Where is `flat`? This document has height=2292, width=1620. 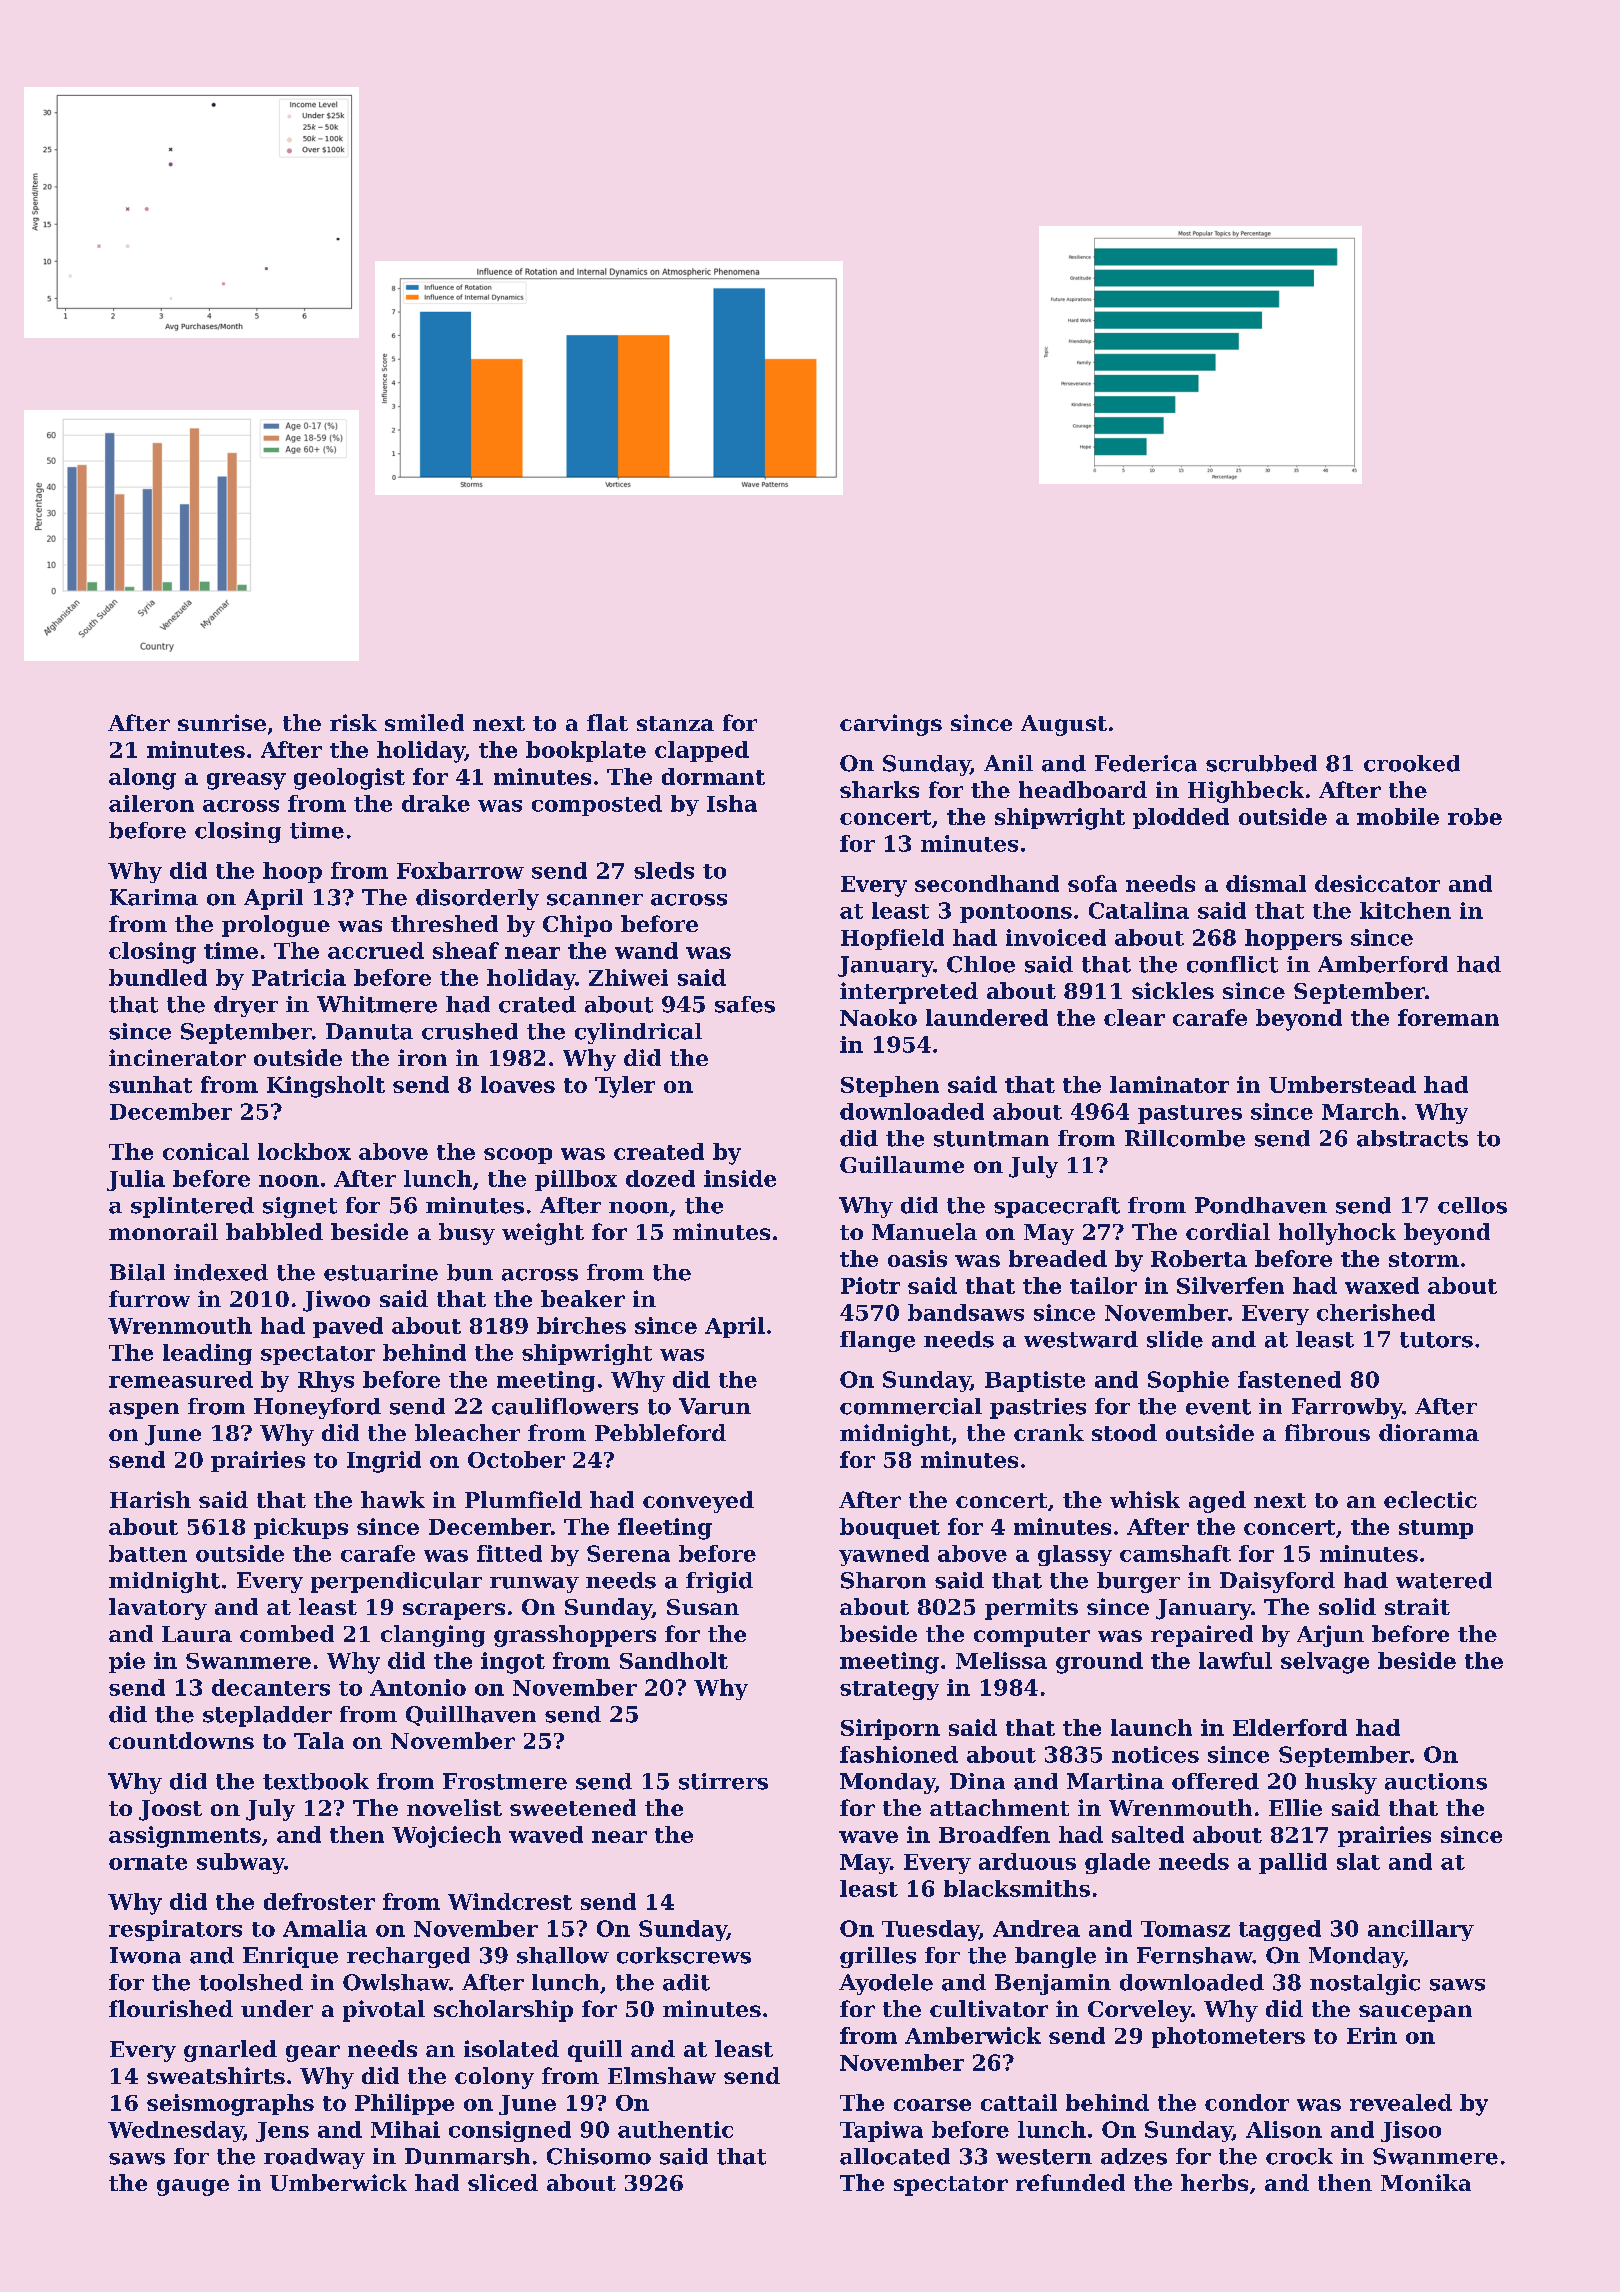 flat is located at coordinates (607, 722).
